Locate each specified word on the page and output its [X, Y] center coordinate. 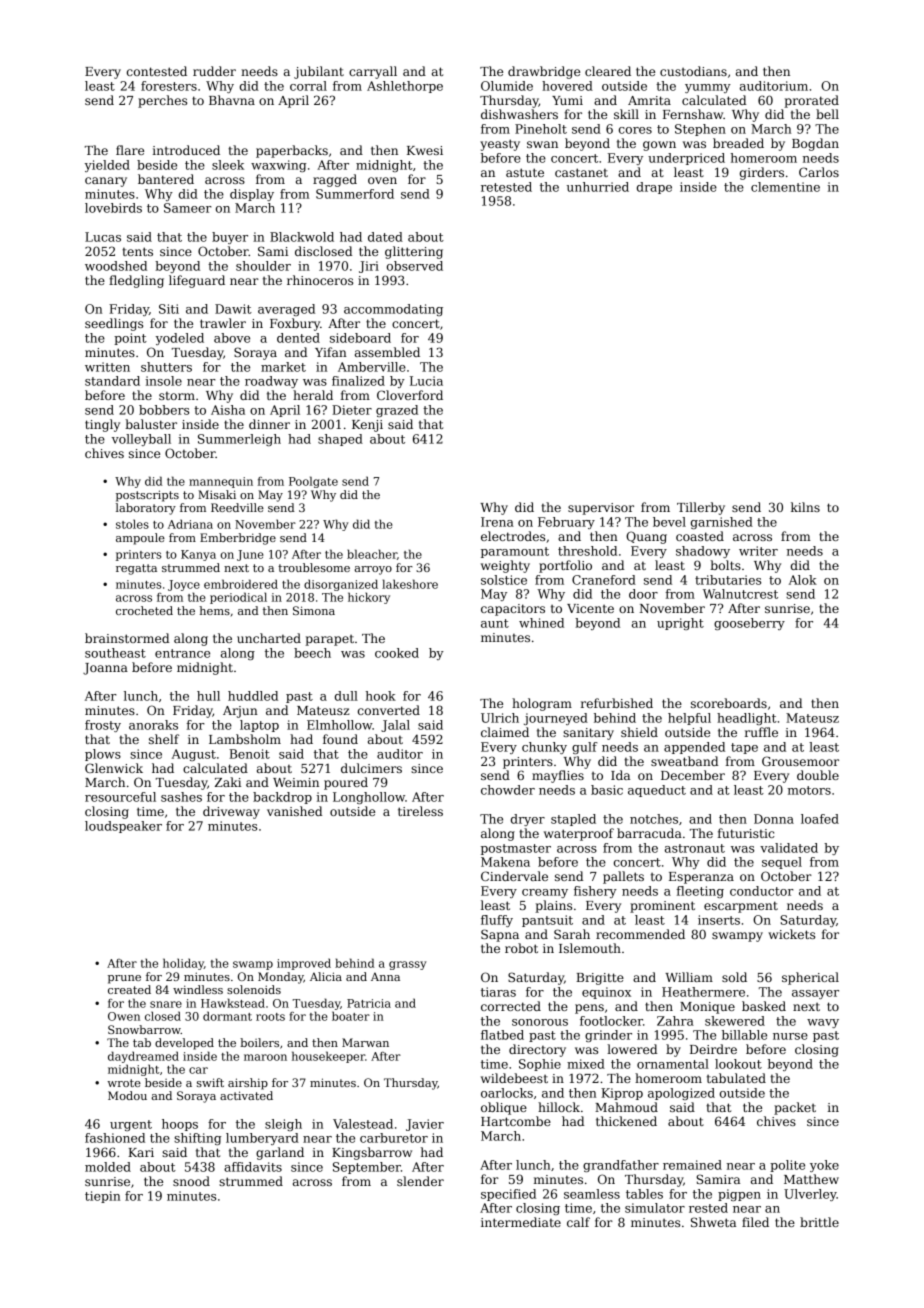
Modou [127, 1095]
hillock [559, 1107]
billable [744, 1035]
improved [304, 964]
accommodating [393, 310]
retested [506, 187]
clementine [785, 187]
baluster [151, 424]
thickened [626, 1121]
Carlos [819, 172]
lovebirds [113, 208]
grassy [407, 965]
